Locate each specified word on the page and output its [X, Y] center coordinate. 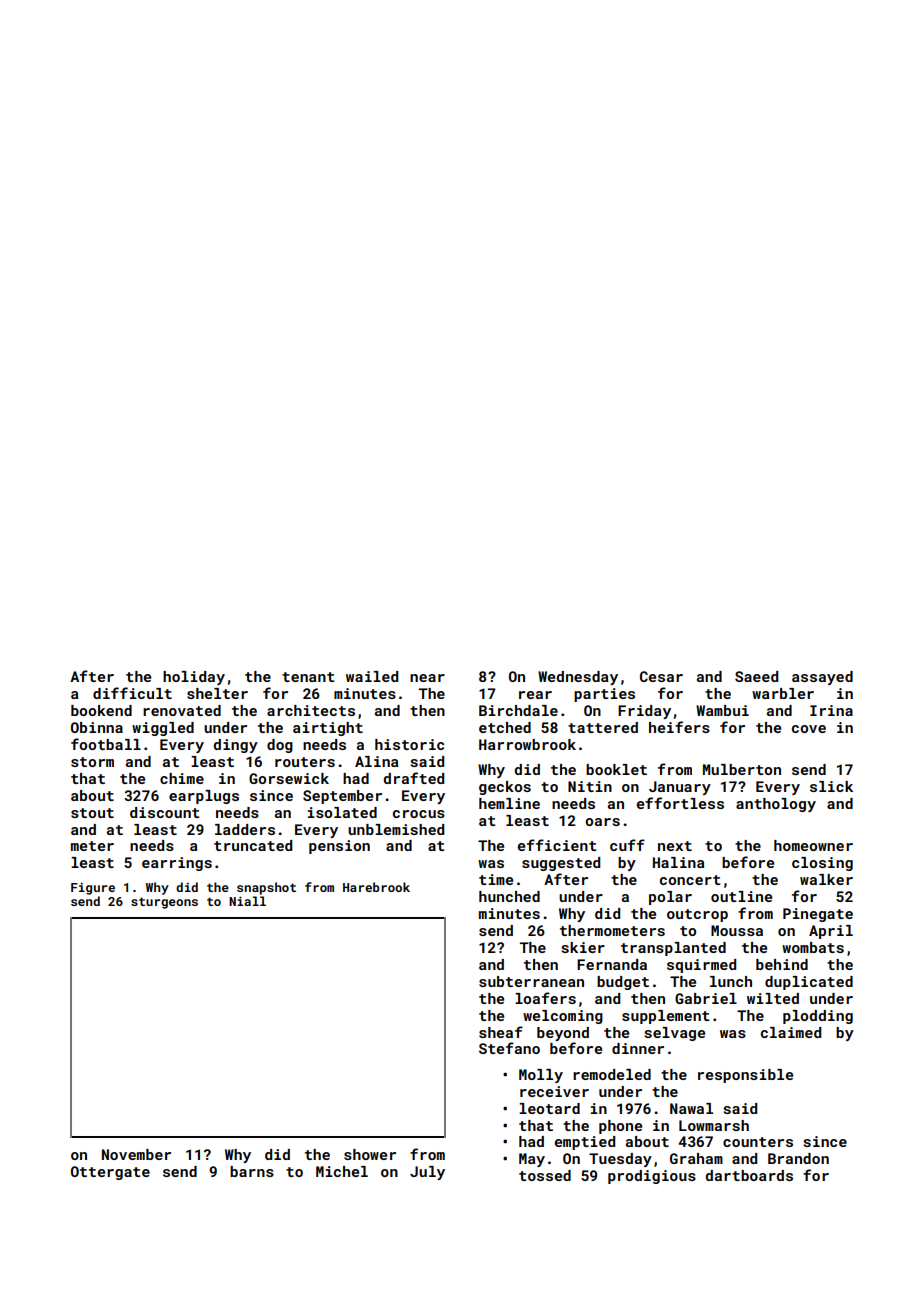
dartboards [749, 1175]
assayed [822, 678]
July [427, 1173]
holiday [194, 678]
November [136, 1154]
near [427, 678]
